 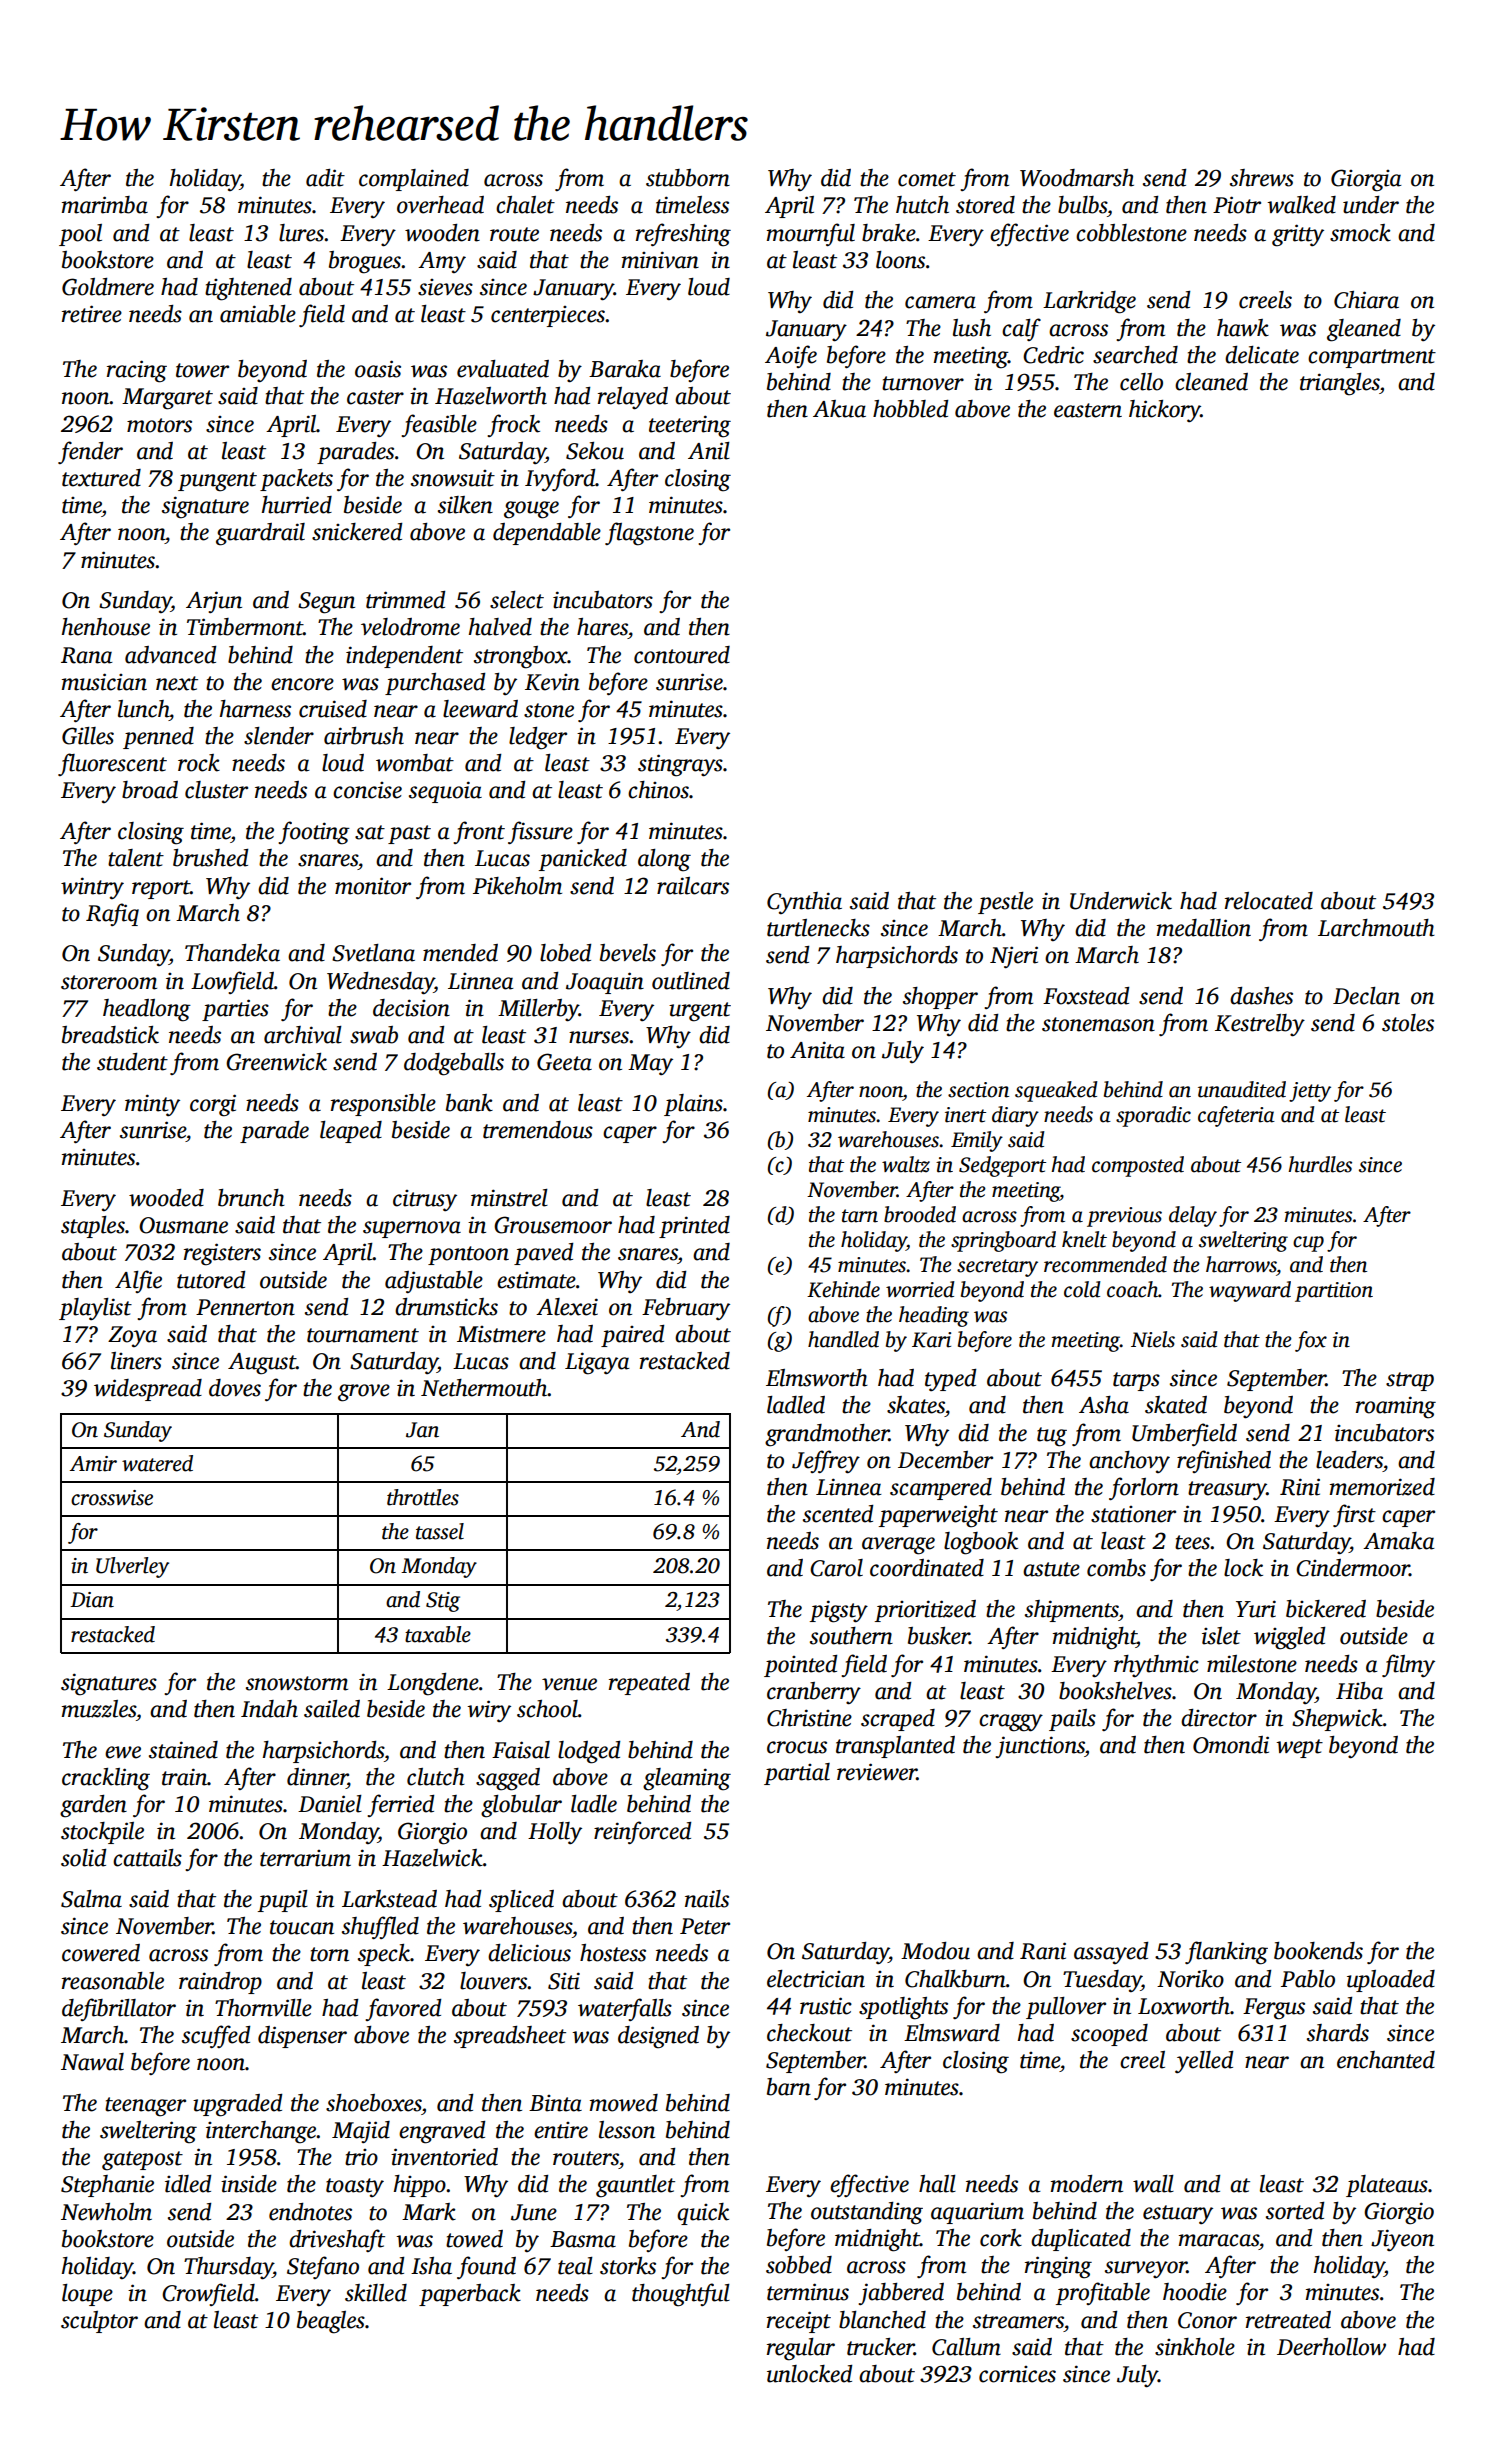 What do you see at coordinates (1366, 180) in the image?
I see `Giorgia` at bounding box center [1366, 180].
